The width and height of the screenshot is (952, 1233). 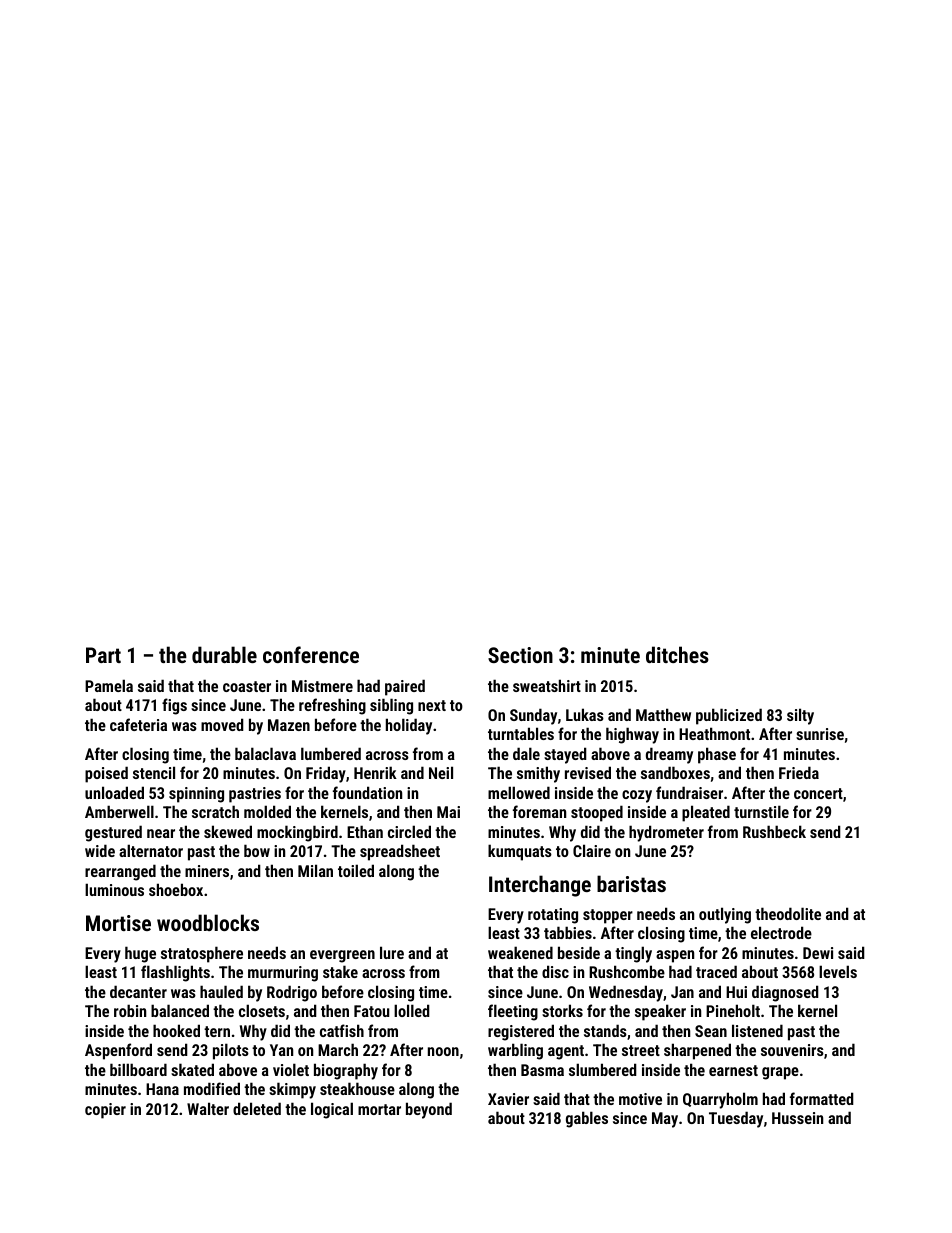 What do you see at coordinates (371, 1011) in the screenshot?
I see `Fatou` at bounding box center [371, 1011].
